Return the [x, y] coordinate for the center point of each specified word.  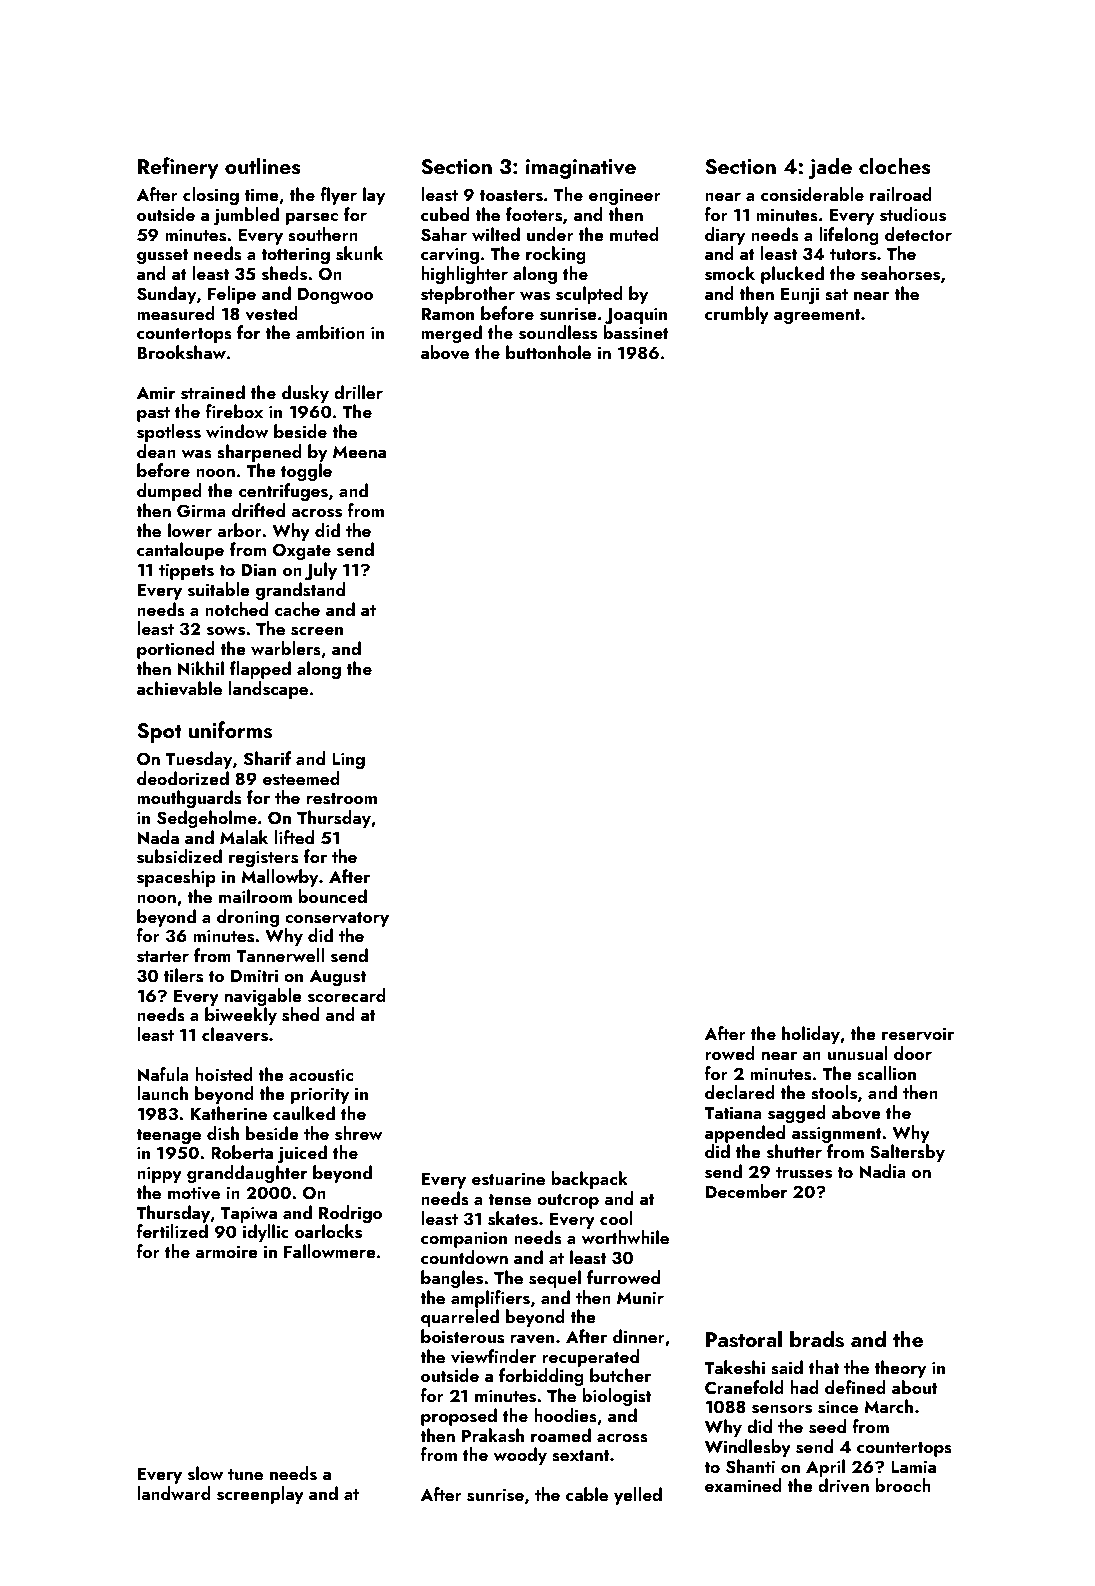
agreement [817, 316]
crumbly [737, 315]
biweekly [241, 1016]
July [321, 571]
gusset [162, 256]
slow [205, 1473]
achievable [179, 688]
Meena [359, 452]
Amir [155, 392]
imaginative [581, 169]
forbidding [541, 1377]
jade [830, 168]
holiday [811, 1035]
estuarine [508, 1179]
